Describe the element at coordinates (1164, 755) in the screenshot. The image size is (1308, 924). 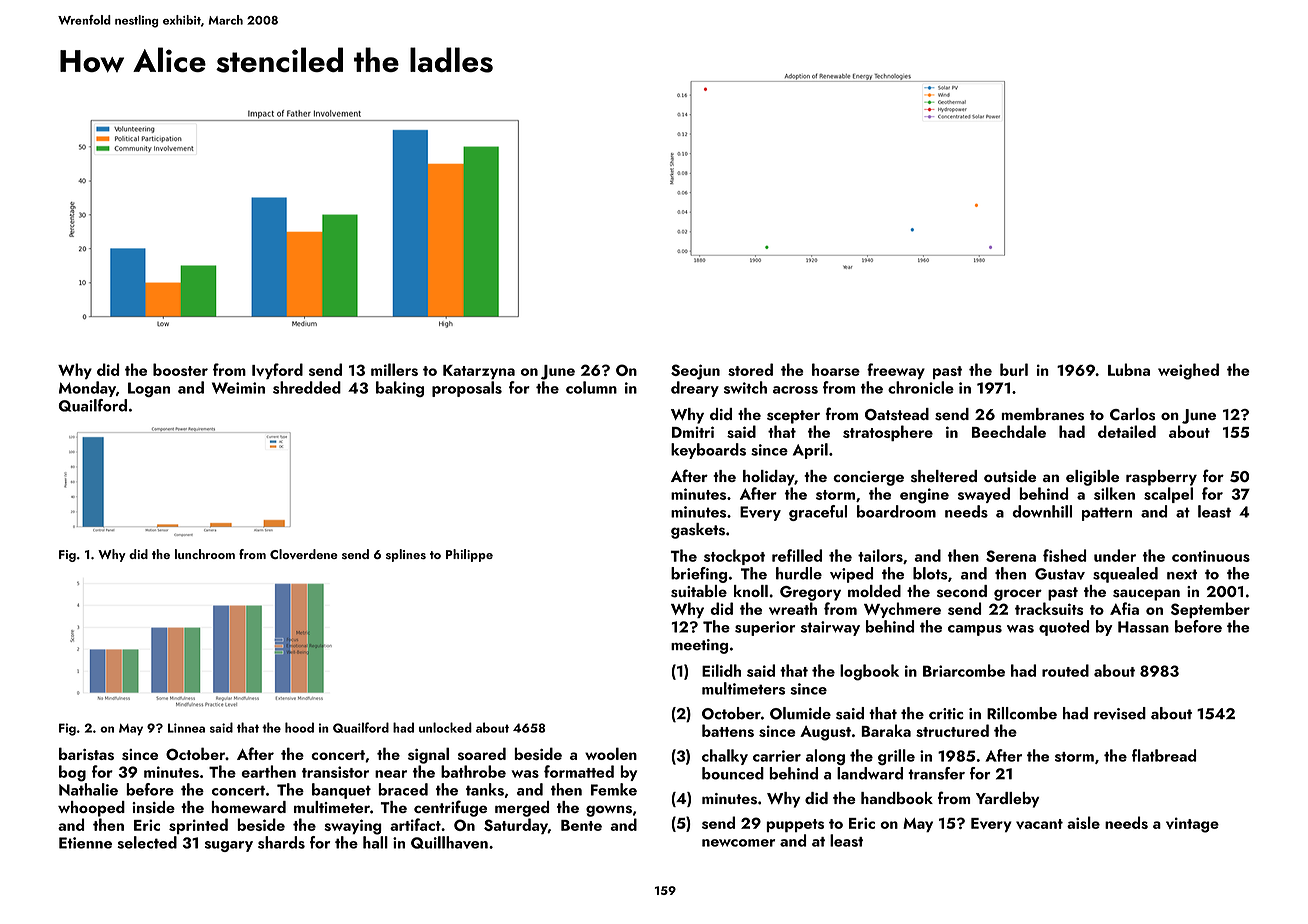
I see `flatbread` at that location.
